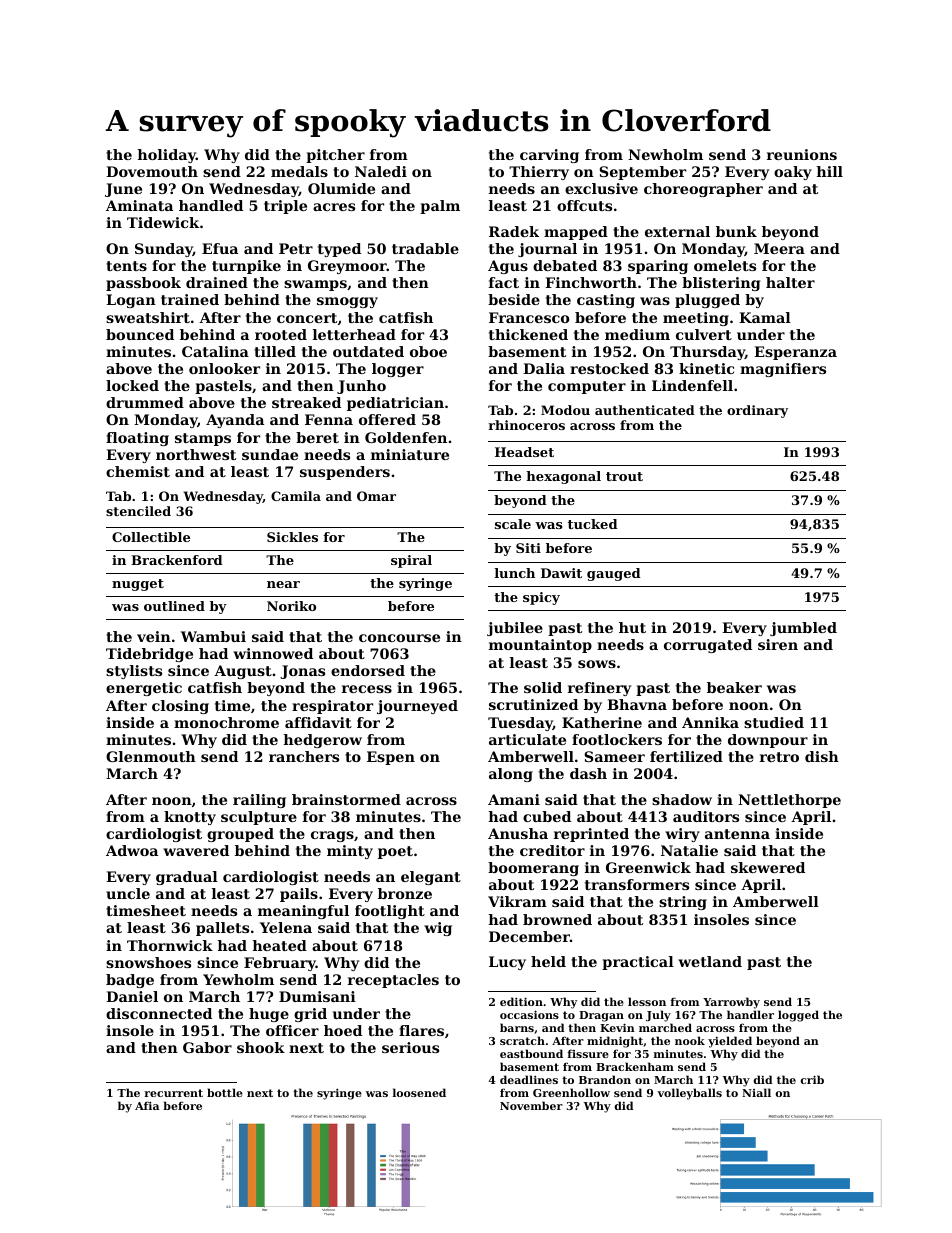 The height and width of the screenshot is (1233, 952). I want to click on along, so click(511, 775).
